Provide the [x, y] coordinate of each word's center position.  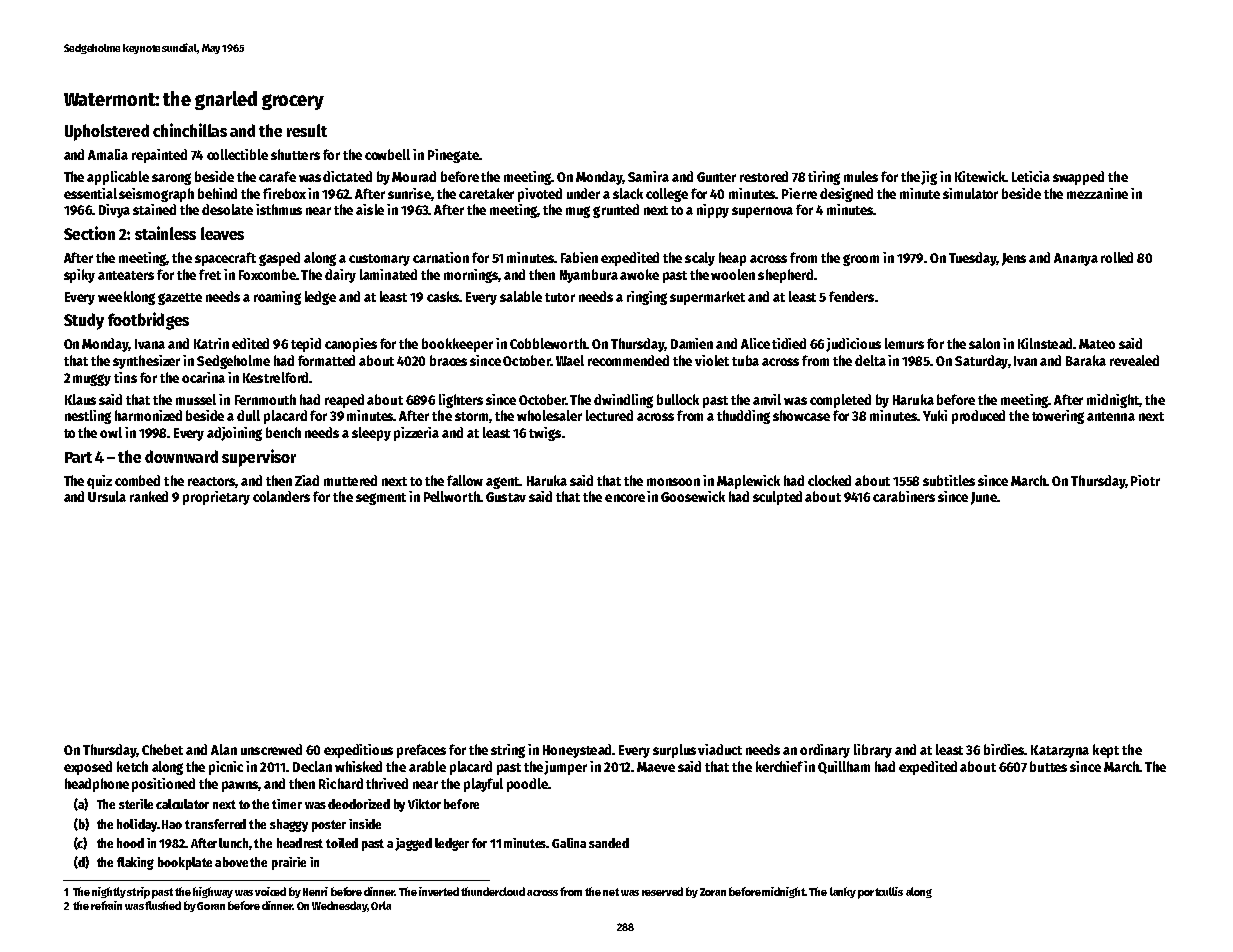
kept [1106, 751]
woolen [733, 274]
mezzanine [1097, 193]
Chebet [162, 749]
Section [89, 233]
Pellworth [452, 496]
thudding [743, 417]
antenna [1111, 416]
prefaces [421, 751]
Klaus [80, 399]
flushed [163, 905]
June [984, 498]
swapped [1078, 178]
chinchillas [190, 130]
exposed [88, 768]
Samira [648, 176]
